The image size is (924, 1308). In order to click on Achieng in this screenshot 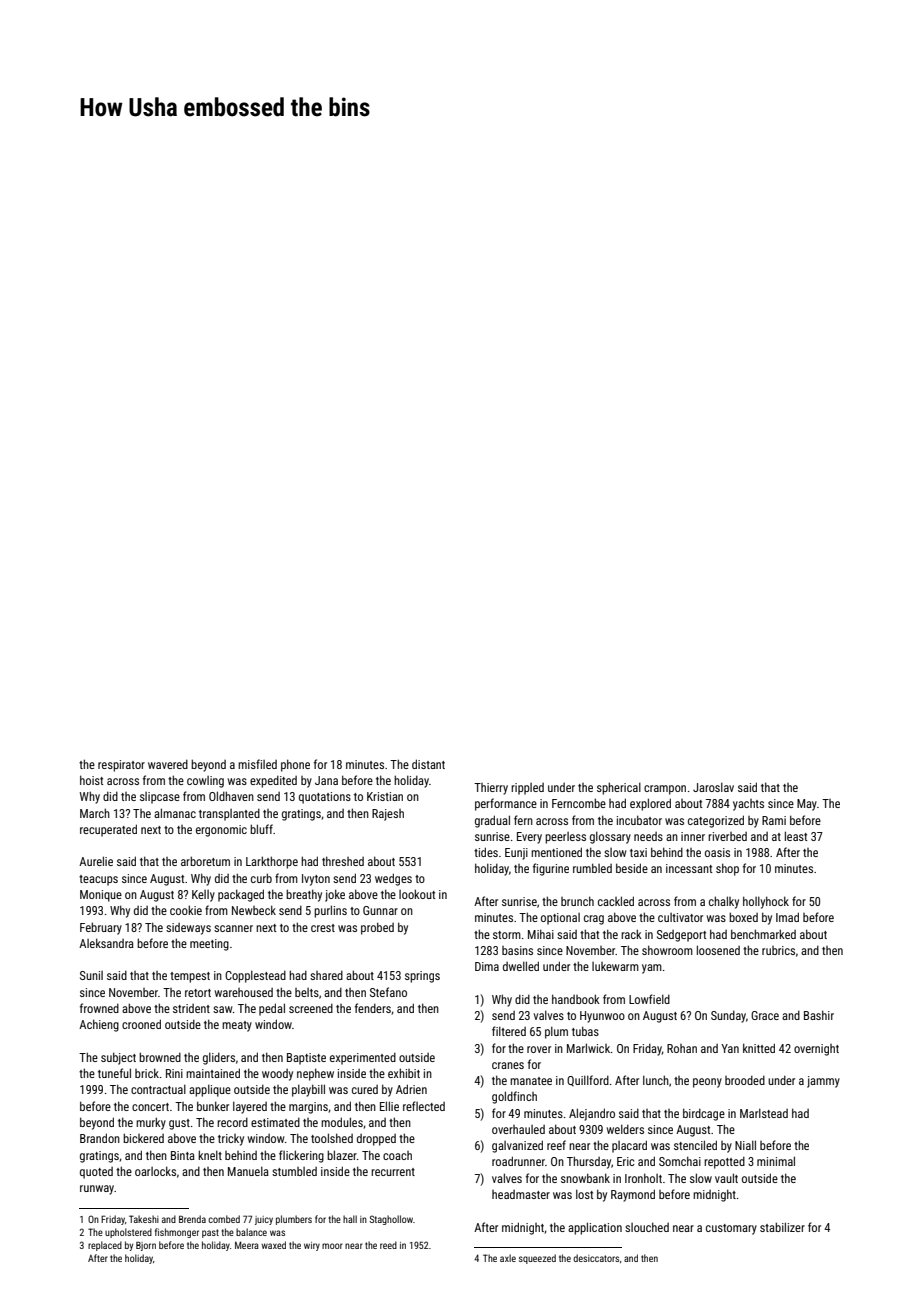, I will do `click(99, 1025)`.
